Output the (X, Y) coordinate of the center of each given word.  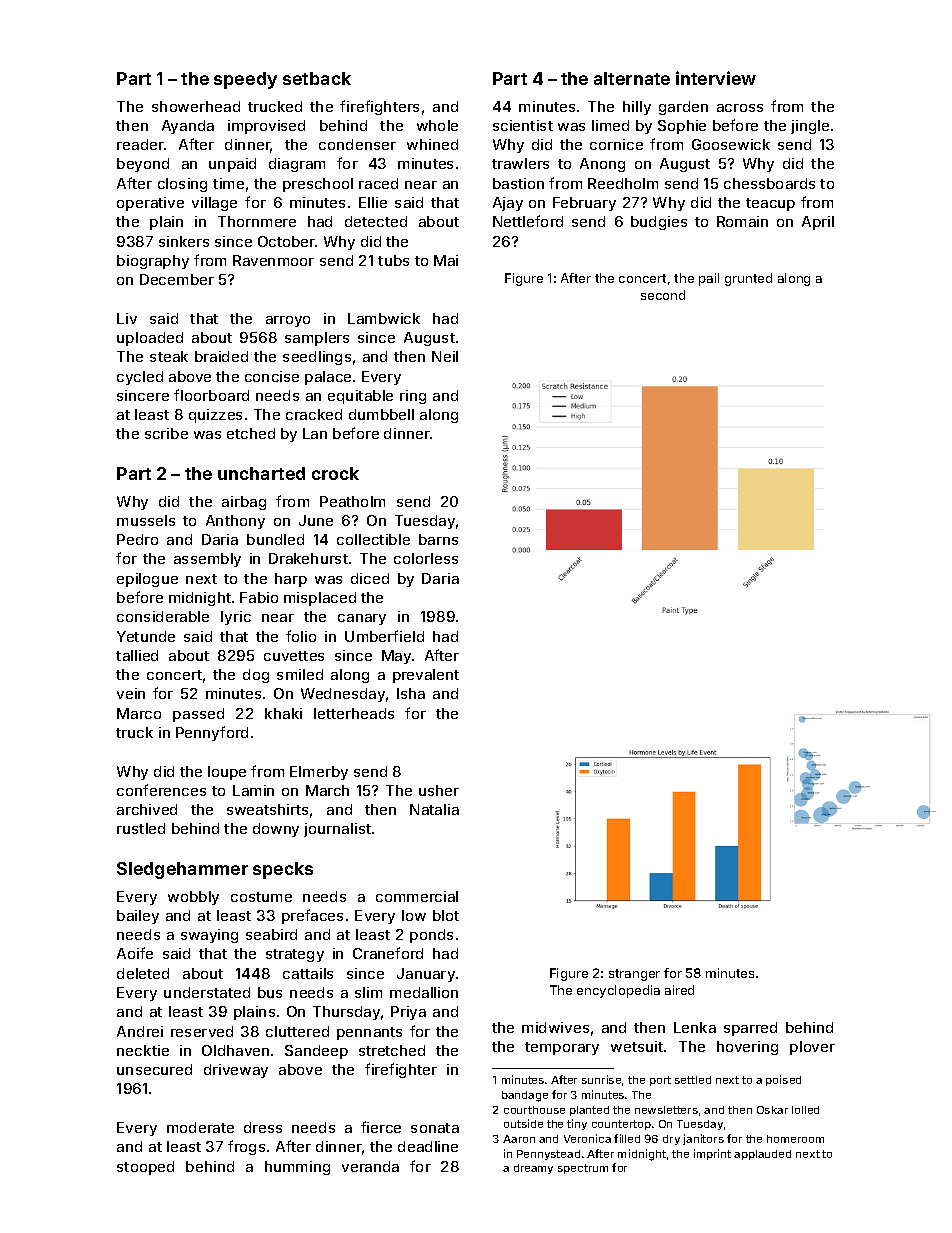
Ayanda (188, 127)
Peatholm (352, 501)
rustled (141, 828)
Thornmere (257, 221)
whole (437, 125)
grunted (748, 279)
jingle (810, 127)
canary (362, 619)
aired (679, 990)
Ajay (508, 204)
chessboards (769, 183)
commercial (417, 896)
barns (438, 539)
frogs (246, 1147)
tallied (137, 655)
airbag (244, 503)
